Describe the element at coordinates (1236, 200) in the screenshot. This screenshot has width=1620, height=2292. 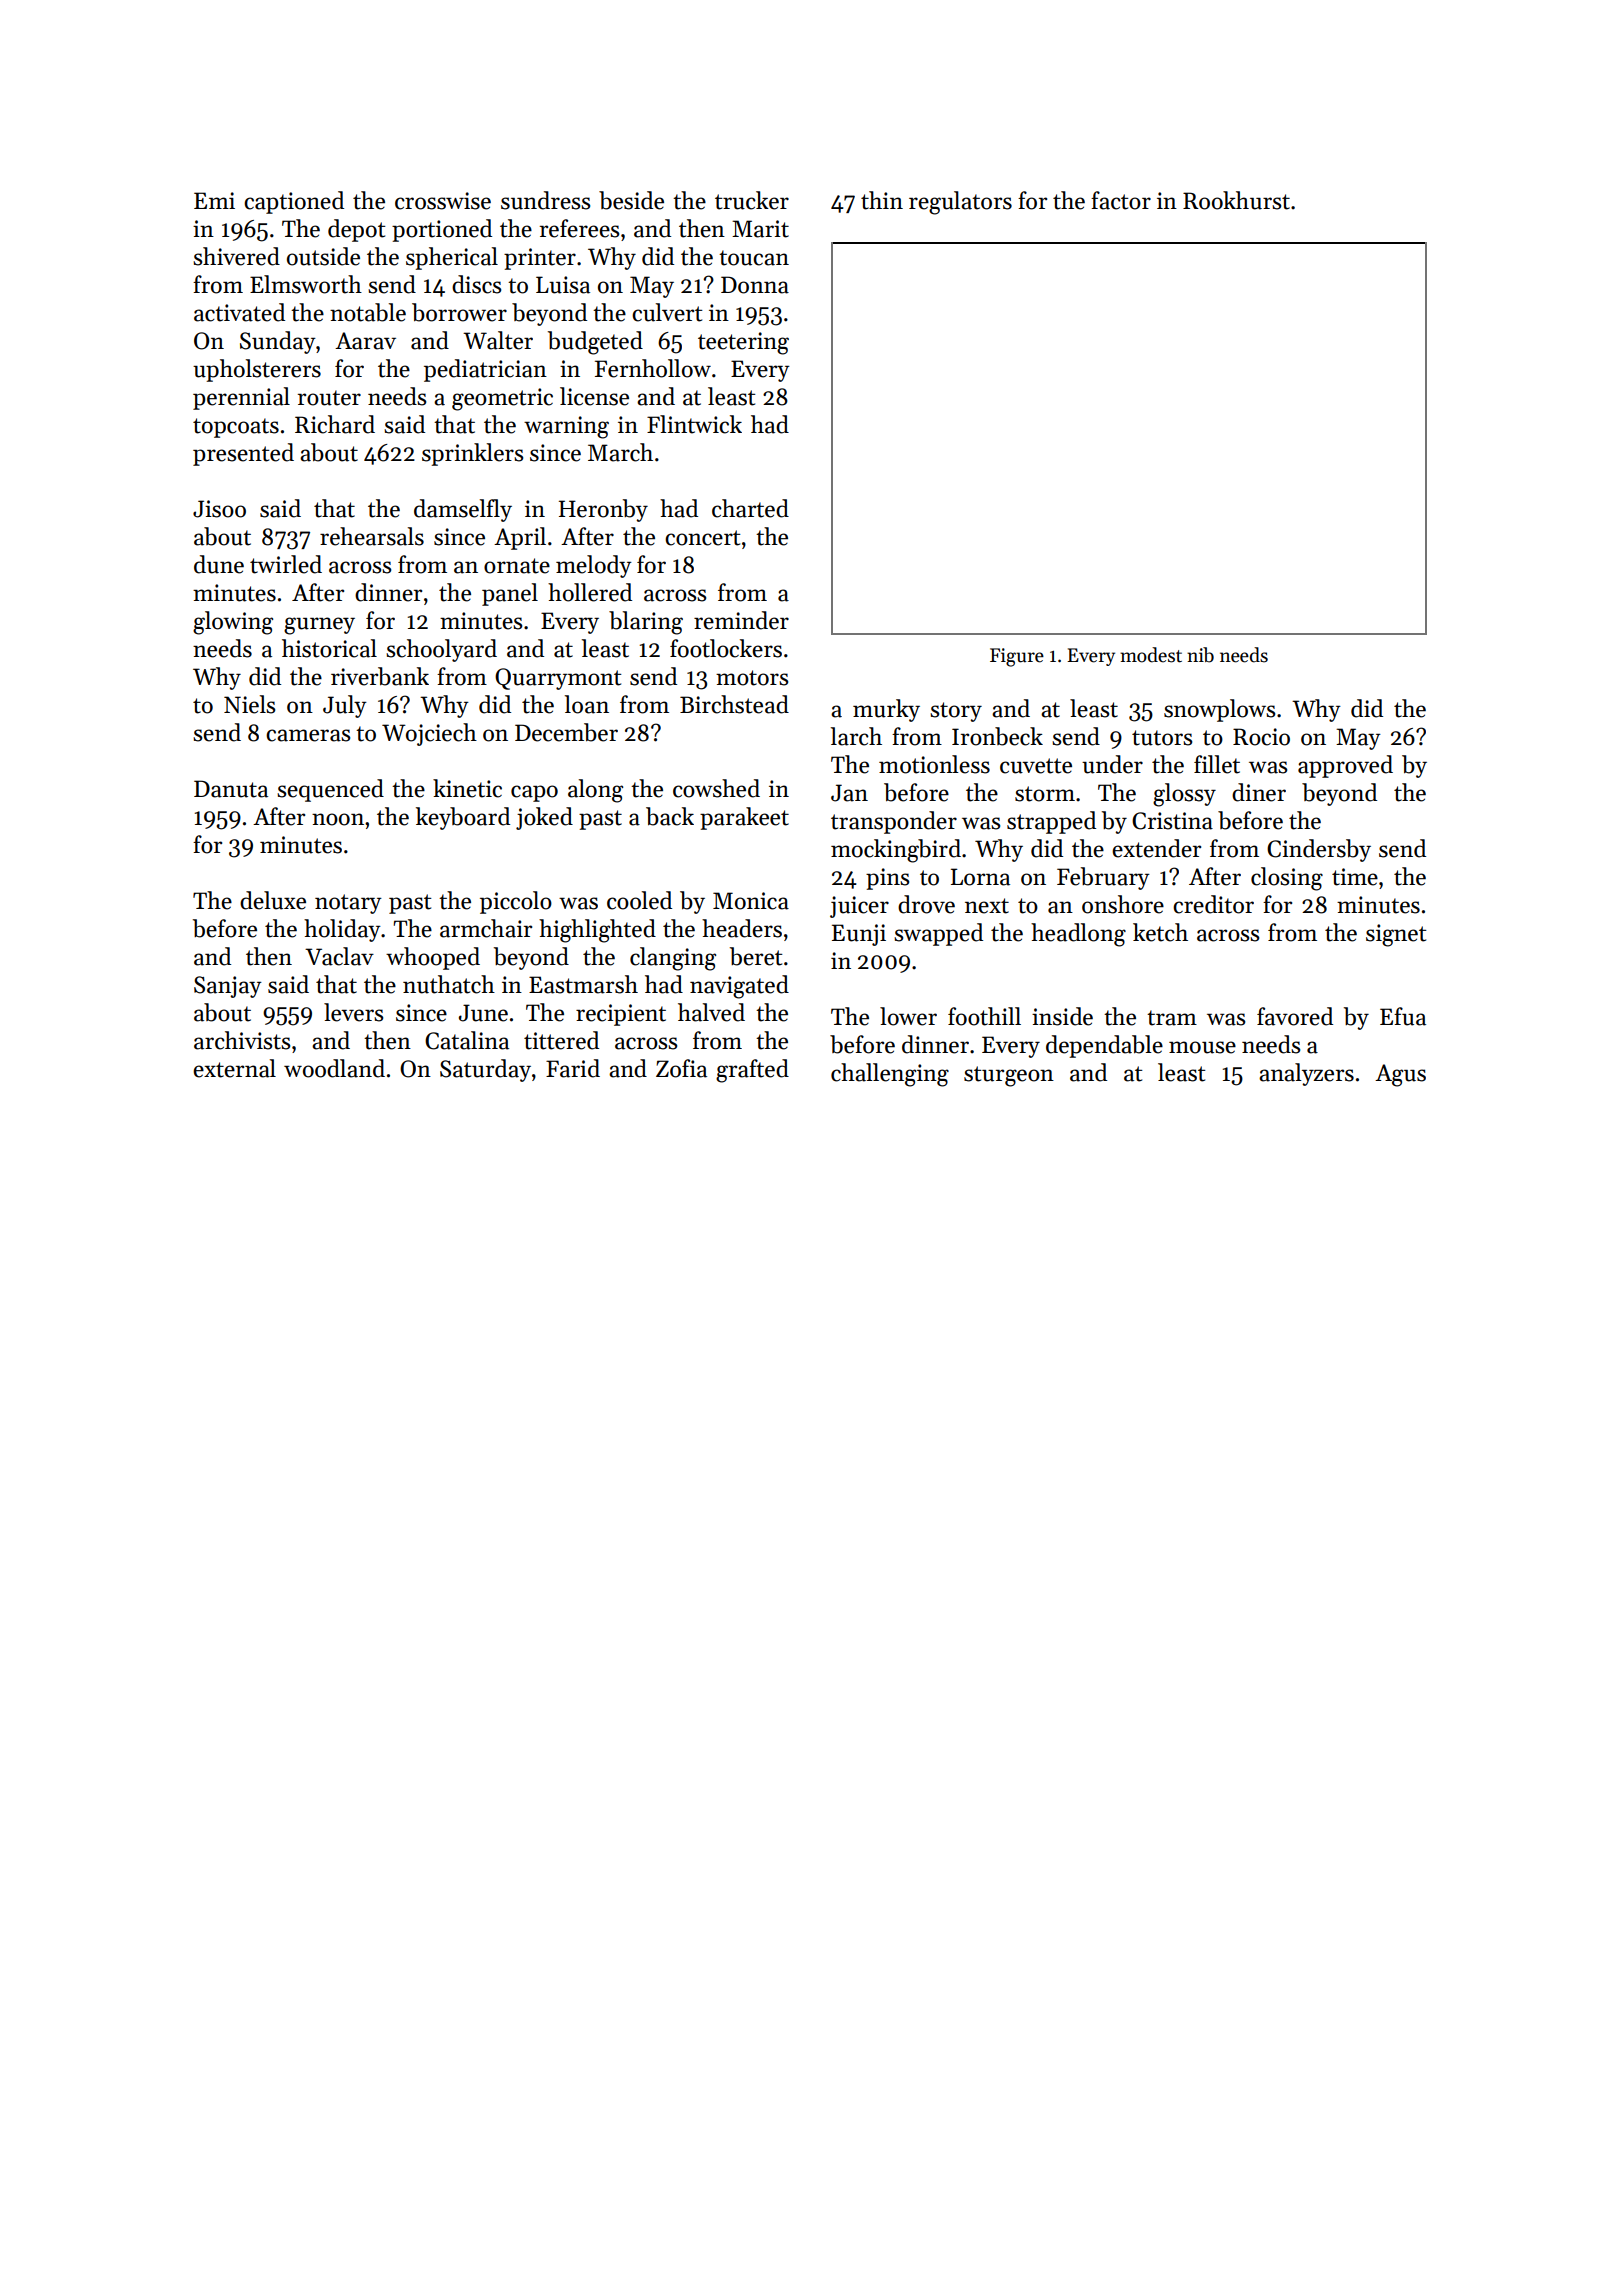
I see `Rookhurst` at that location.
